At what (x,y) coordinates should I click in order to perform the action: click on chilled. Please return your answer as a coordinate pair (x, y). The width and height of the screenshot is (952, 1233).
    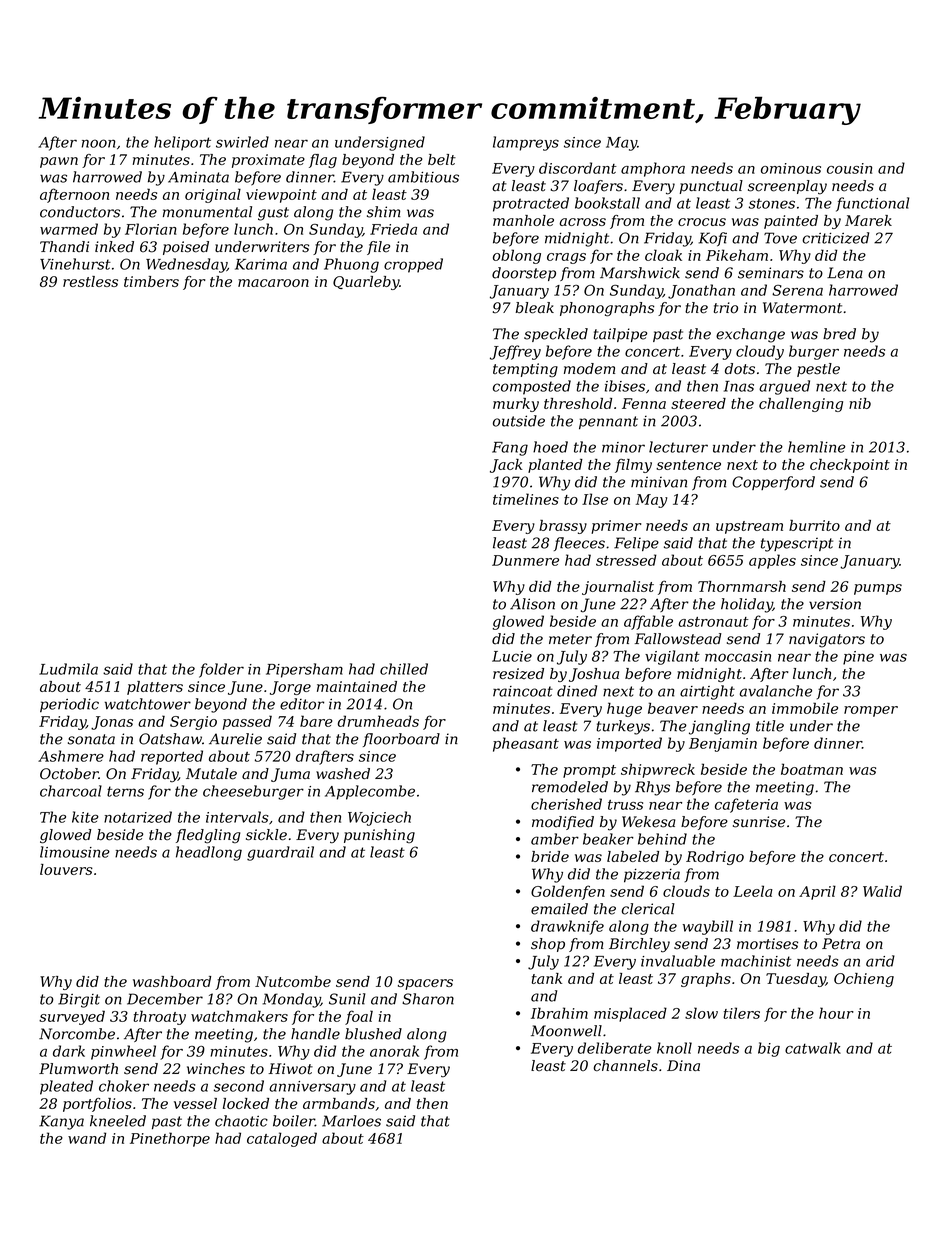
    Looking at the image, I should click on (404, 669).
